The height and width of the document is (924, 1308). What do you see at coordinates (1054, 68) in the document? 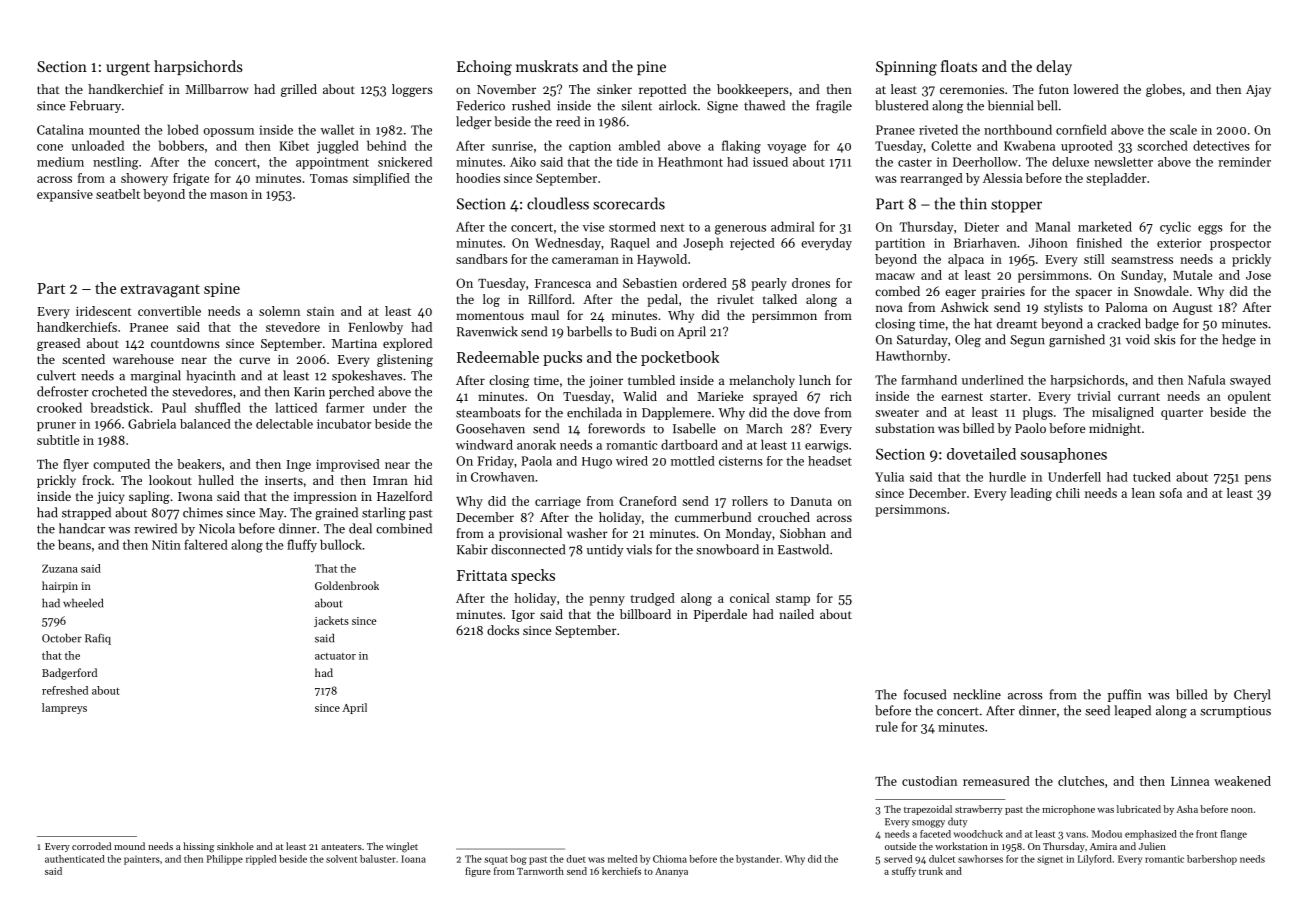
I see `delay` at bounding box center [1054, 68].
